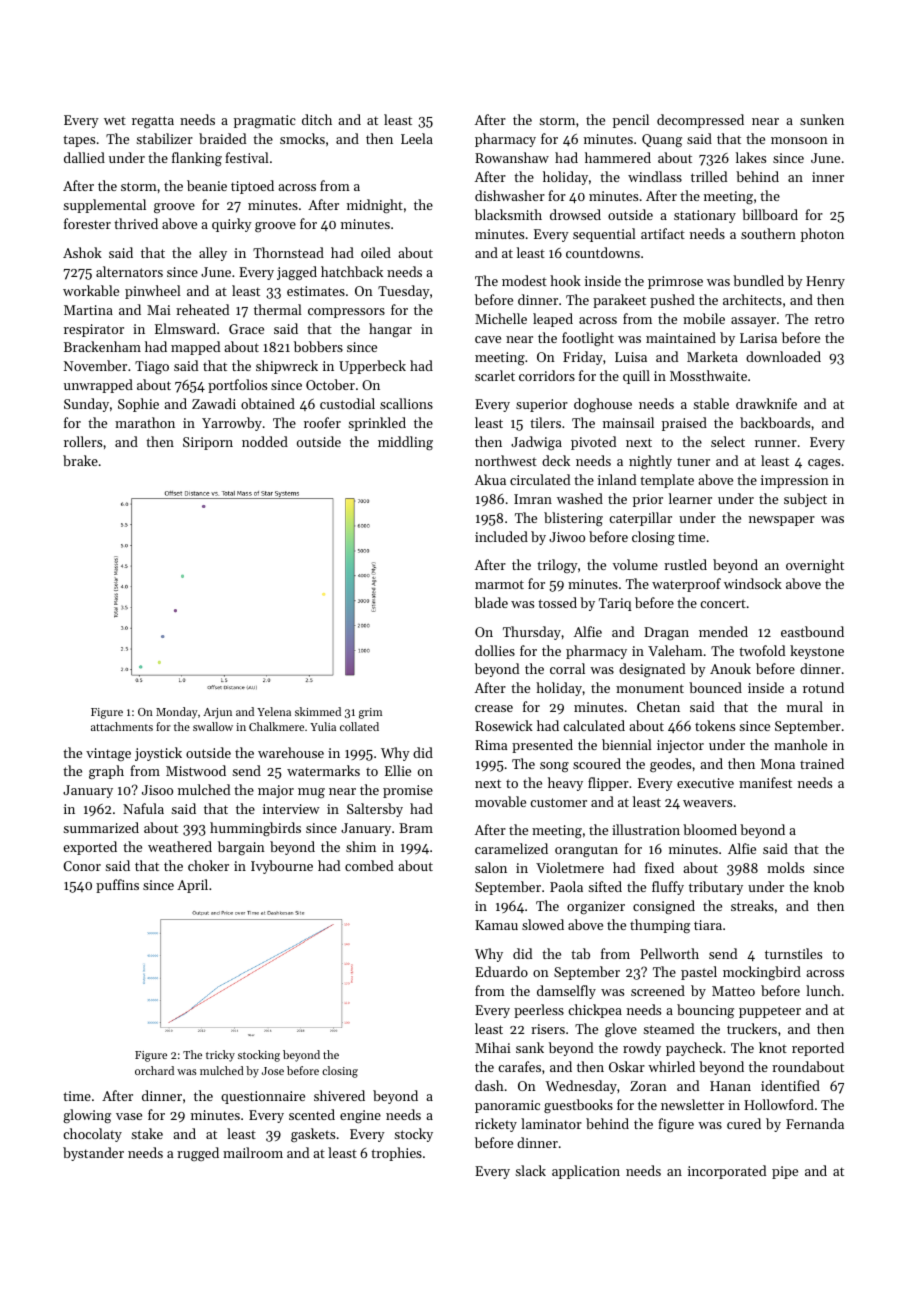 This page has height=1316, width=908. What do you see at coordinates (628, 422) in the page?
I see `mainsail` at bounding box center [628, 422].
